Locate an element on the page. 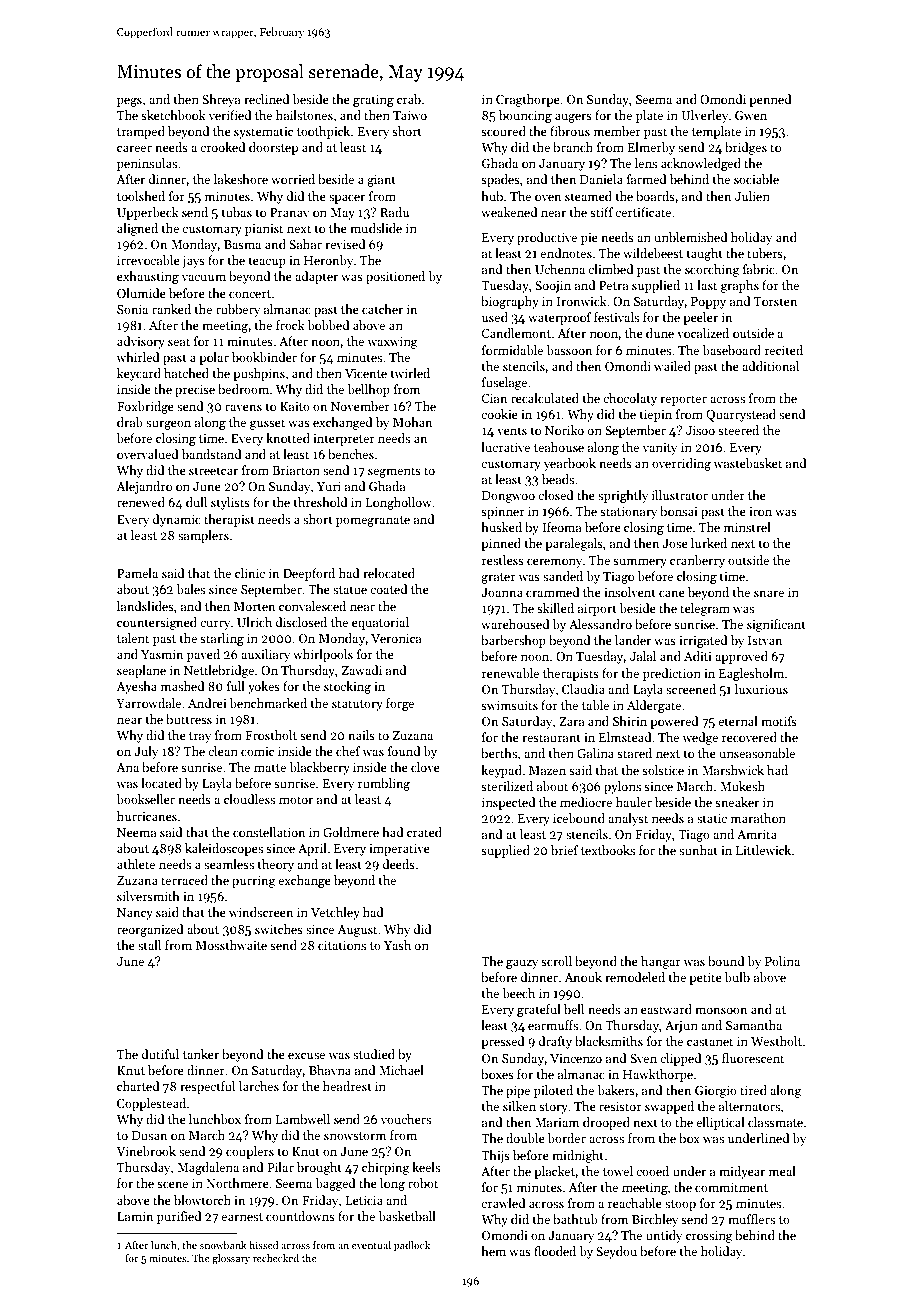  Upperbeck is located at coordinates (148, 213).
